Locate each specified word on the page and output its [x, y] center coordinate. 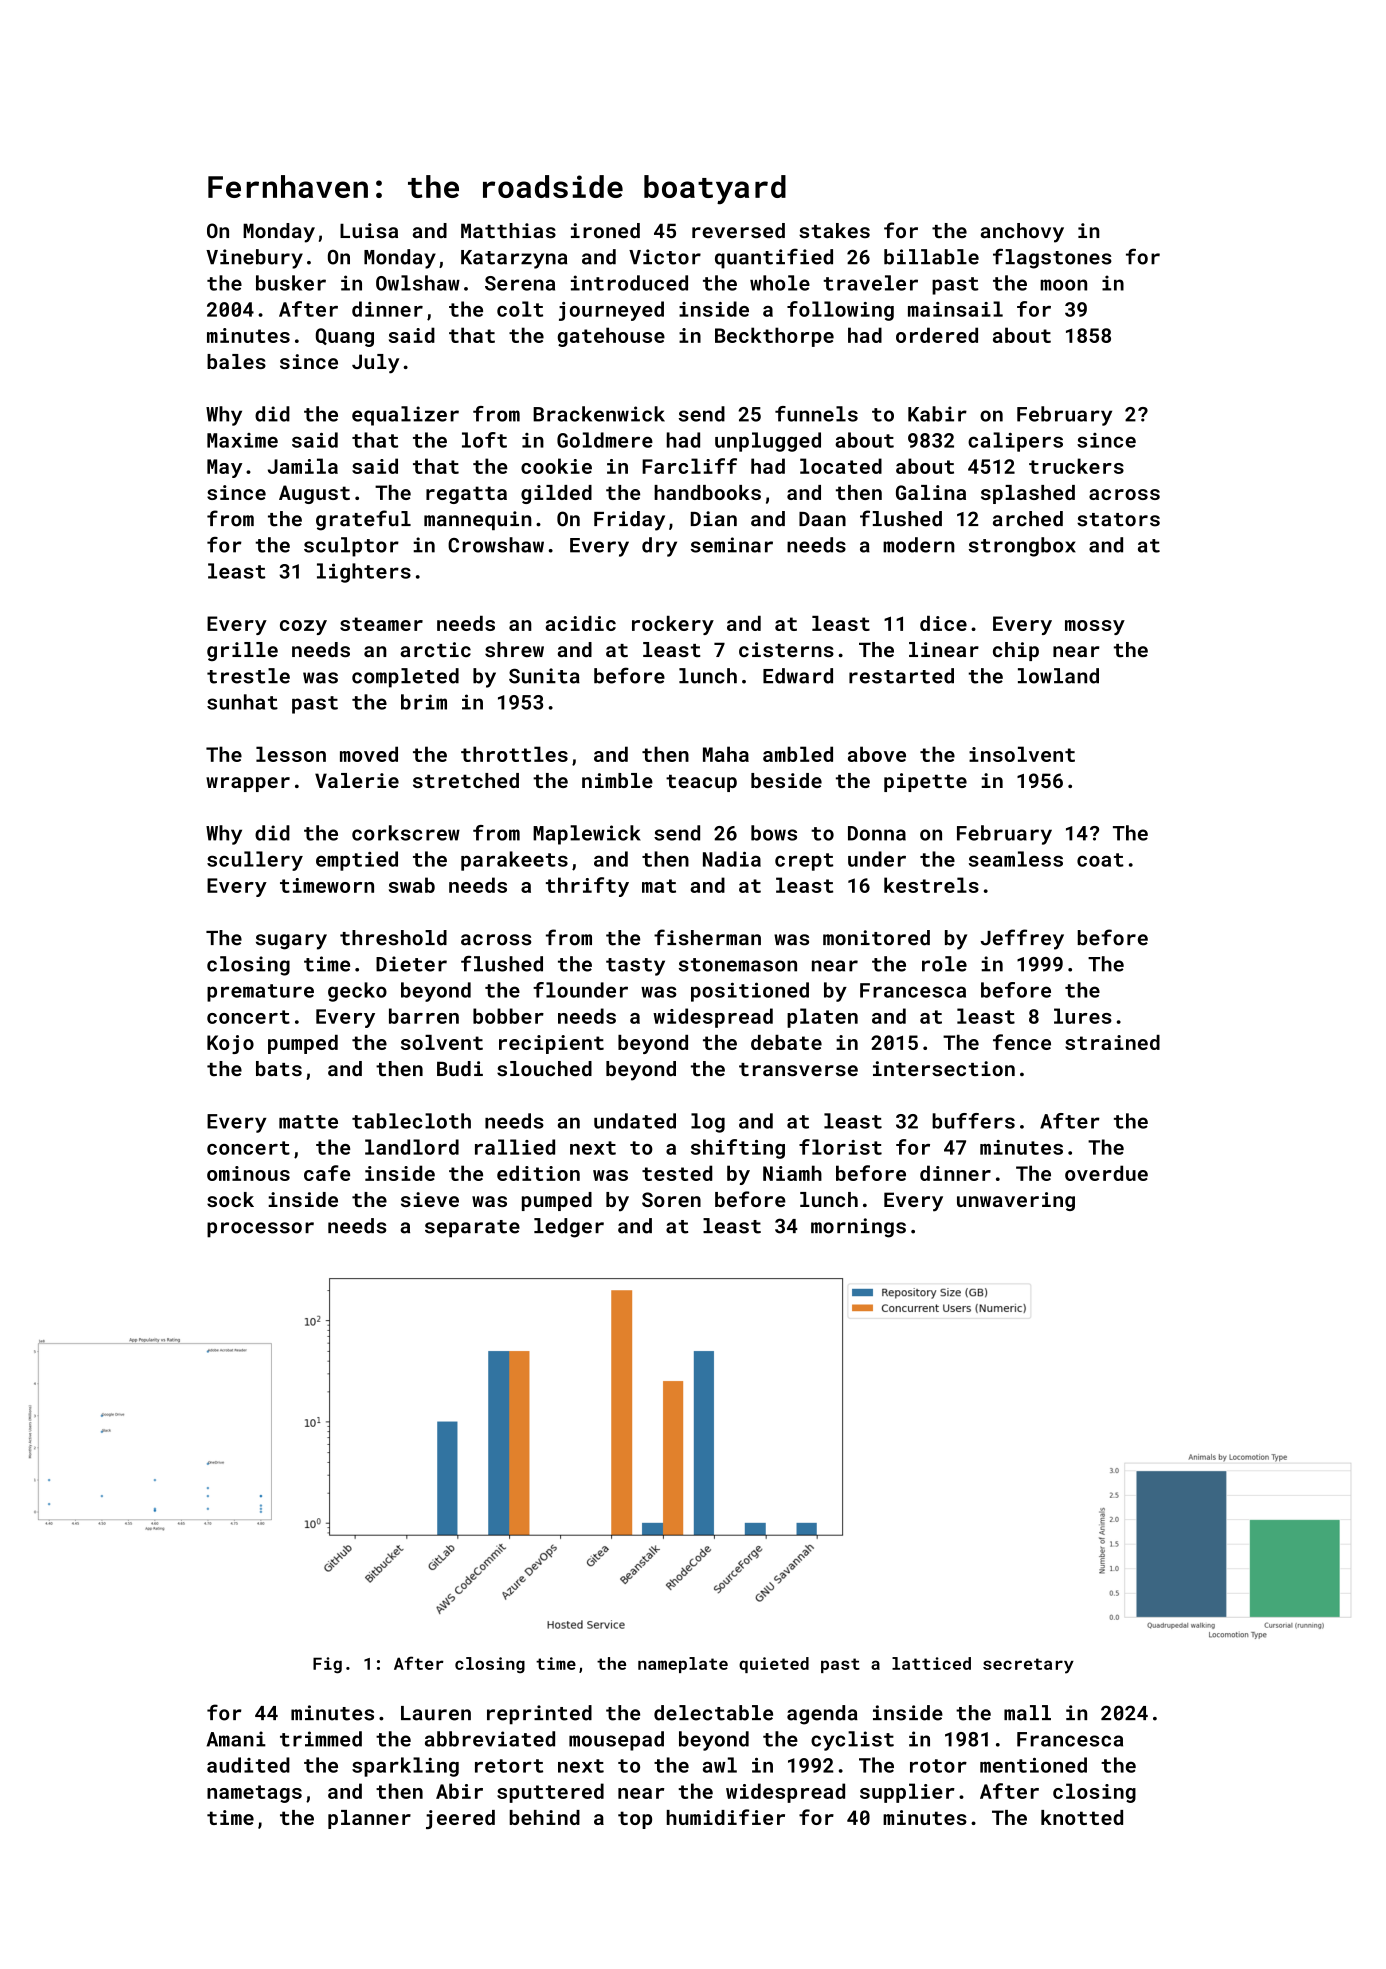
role [944, 964]
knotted [1082, 1817]
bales [236, 361]
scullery [255, 861]
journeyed [611, 311]
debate [786, 1042]
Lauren [436, 1713]
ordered [937, 335]
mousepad [616, 1741]
